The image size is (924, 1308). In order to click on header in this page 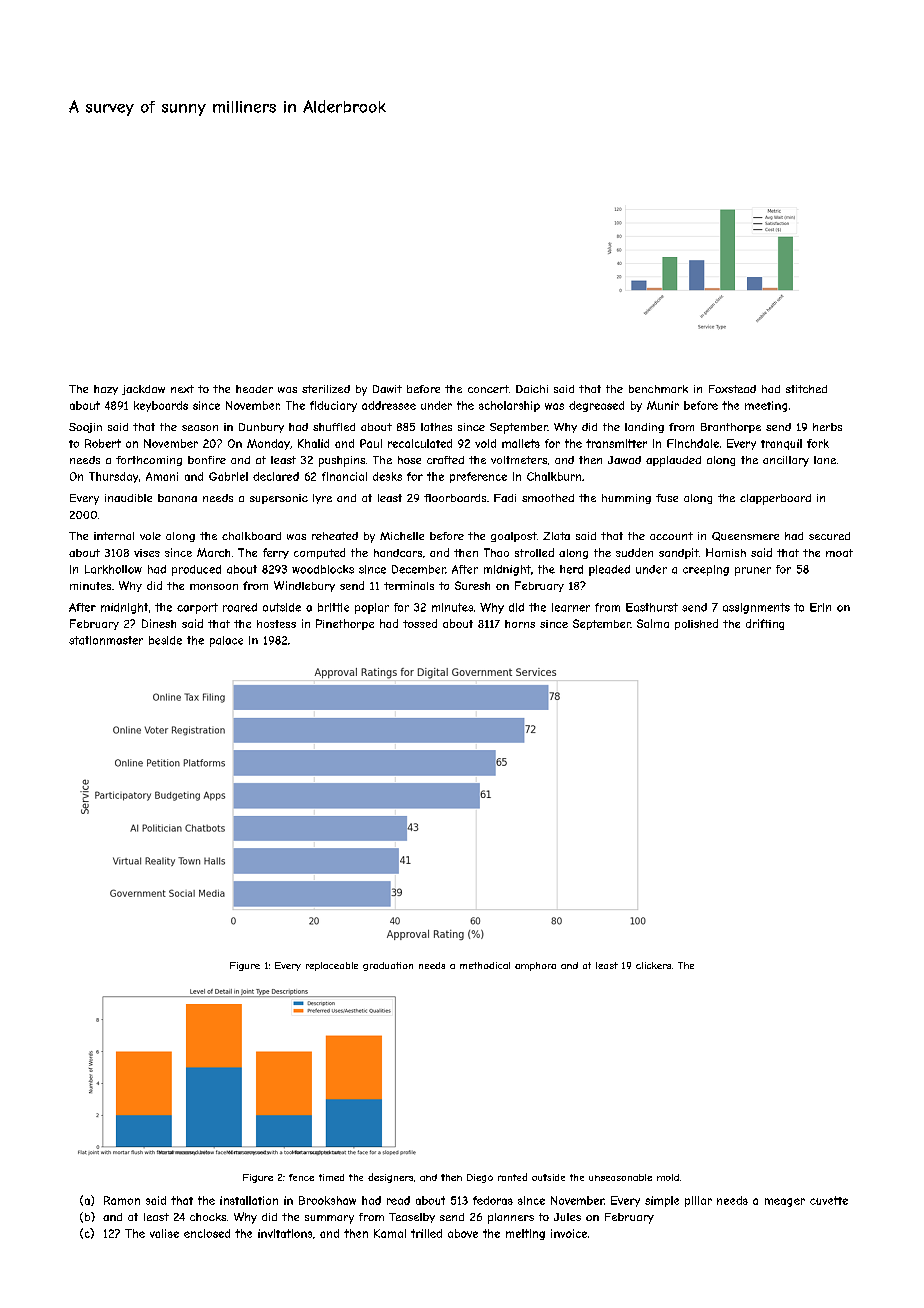, I will do `click(254, 389)`.
